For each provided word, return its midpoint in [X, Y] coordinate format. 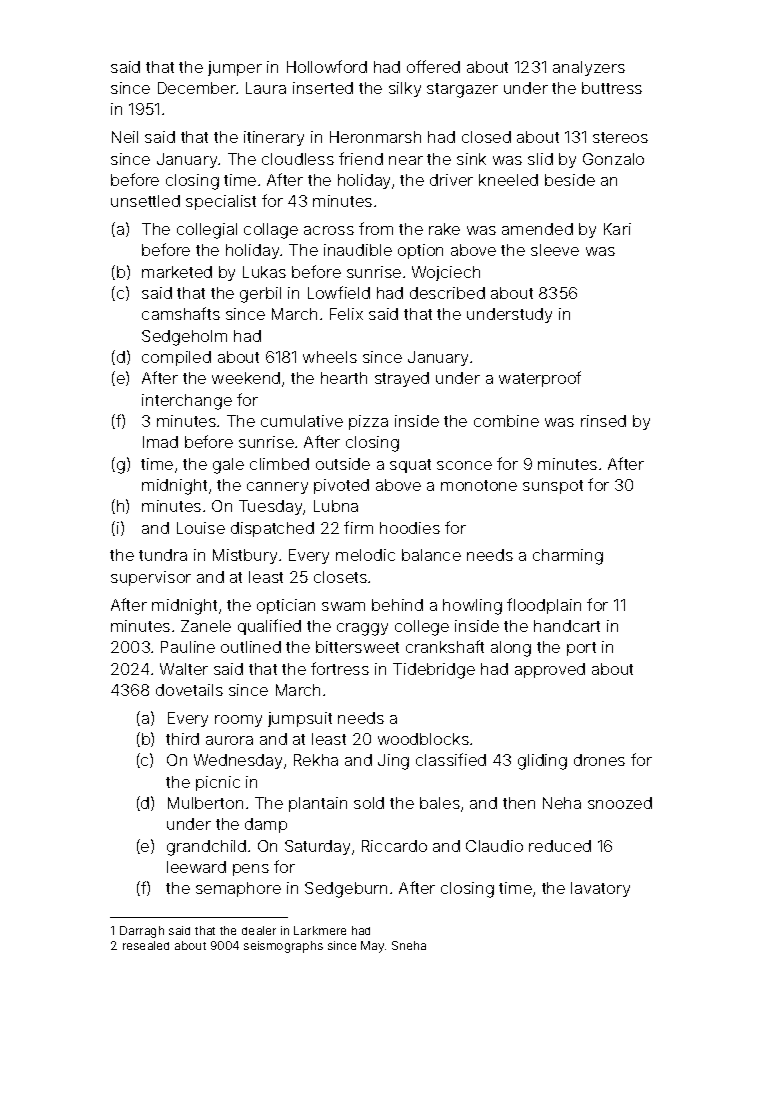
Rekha [316, 760]
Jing [393, 762]
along [511, 649]
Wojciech [446, 273]
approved [550, 670]
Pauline [188, 647]
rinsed [603, 421]
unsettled [145, 201]
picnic [218, 783]
